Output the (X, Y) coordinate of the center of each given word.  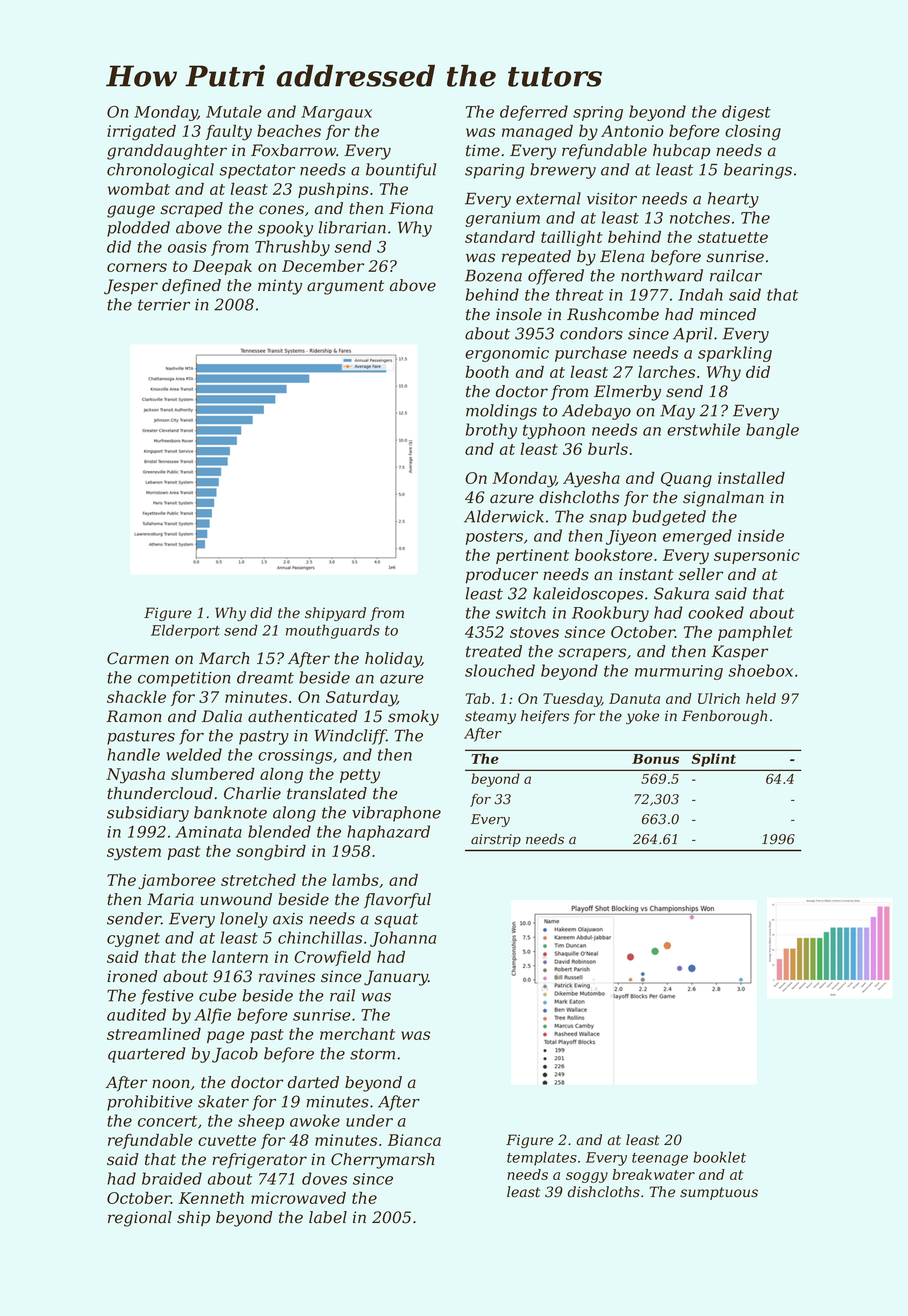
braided (172, 1178)
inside (761, 535)
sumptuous (719, 1193)
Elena (622, 256)
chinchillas (320, 937)
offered (556, 277)
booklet (719, 1157)
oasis (187, 247)
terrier (164, 305)
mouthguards (333, 631)
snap (608, 520)
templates (542, 1158)
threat (580, 294)
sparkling (735, 354)
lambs (355, 880)
